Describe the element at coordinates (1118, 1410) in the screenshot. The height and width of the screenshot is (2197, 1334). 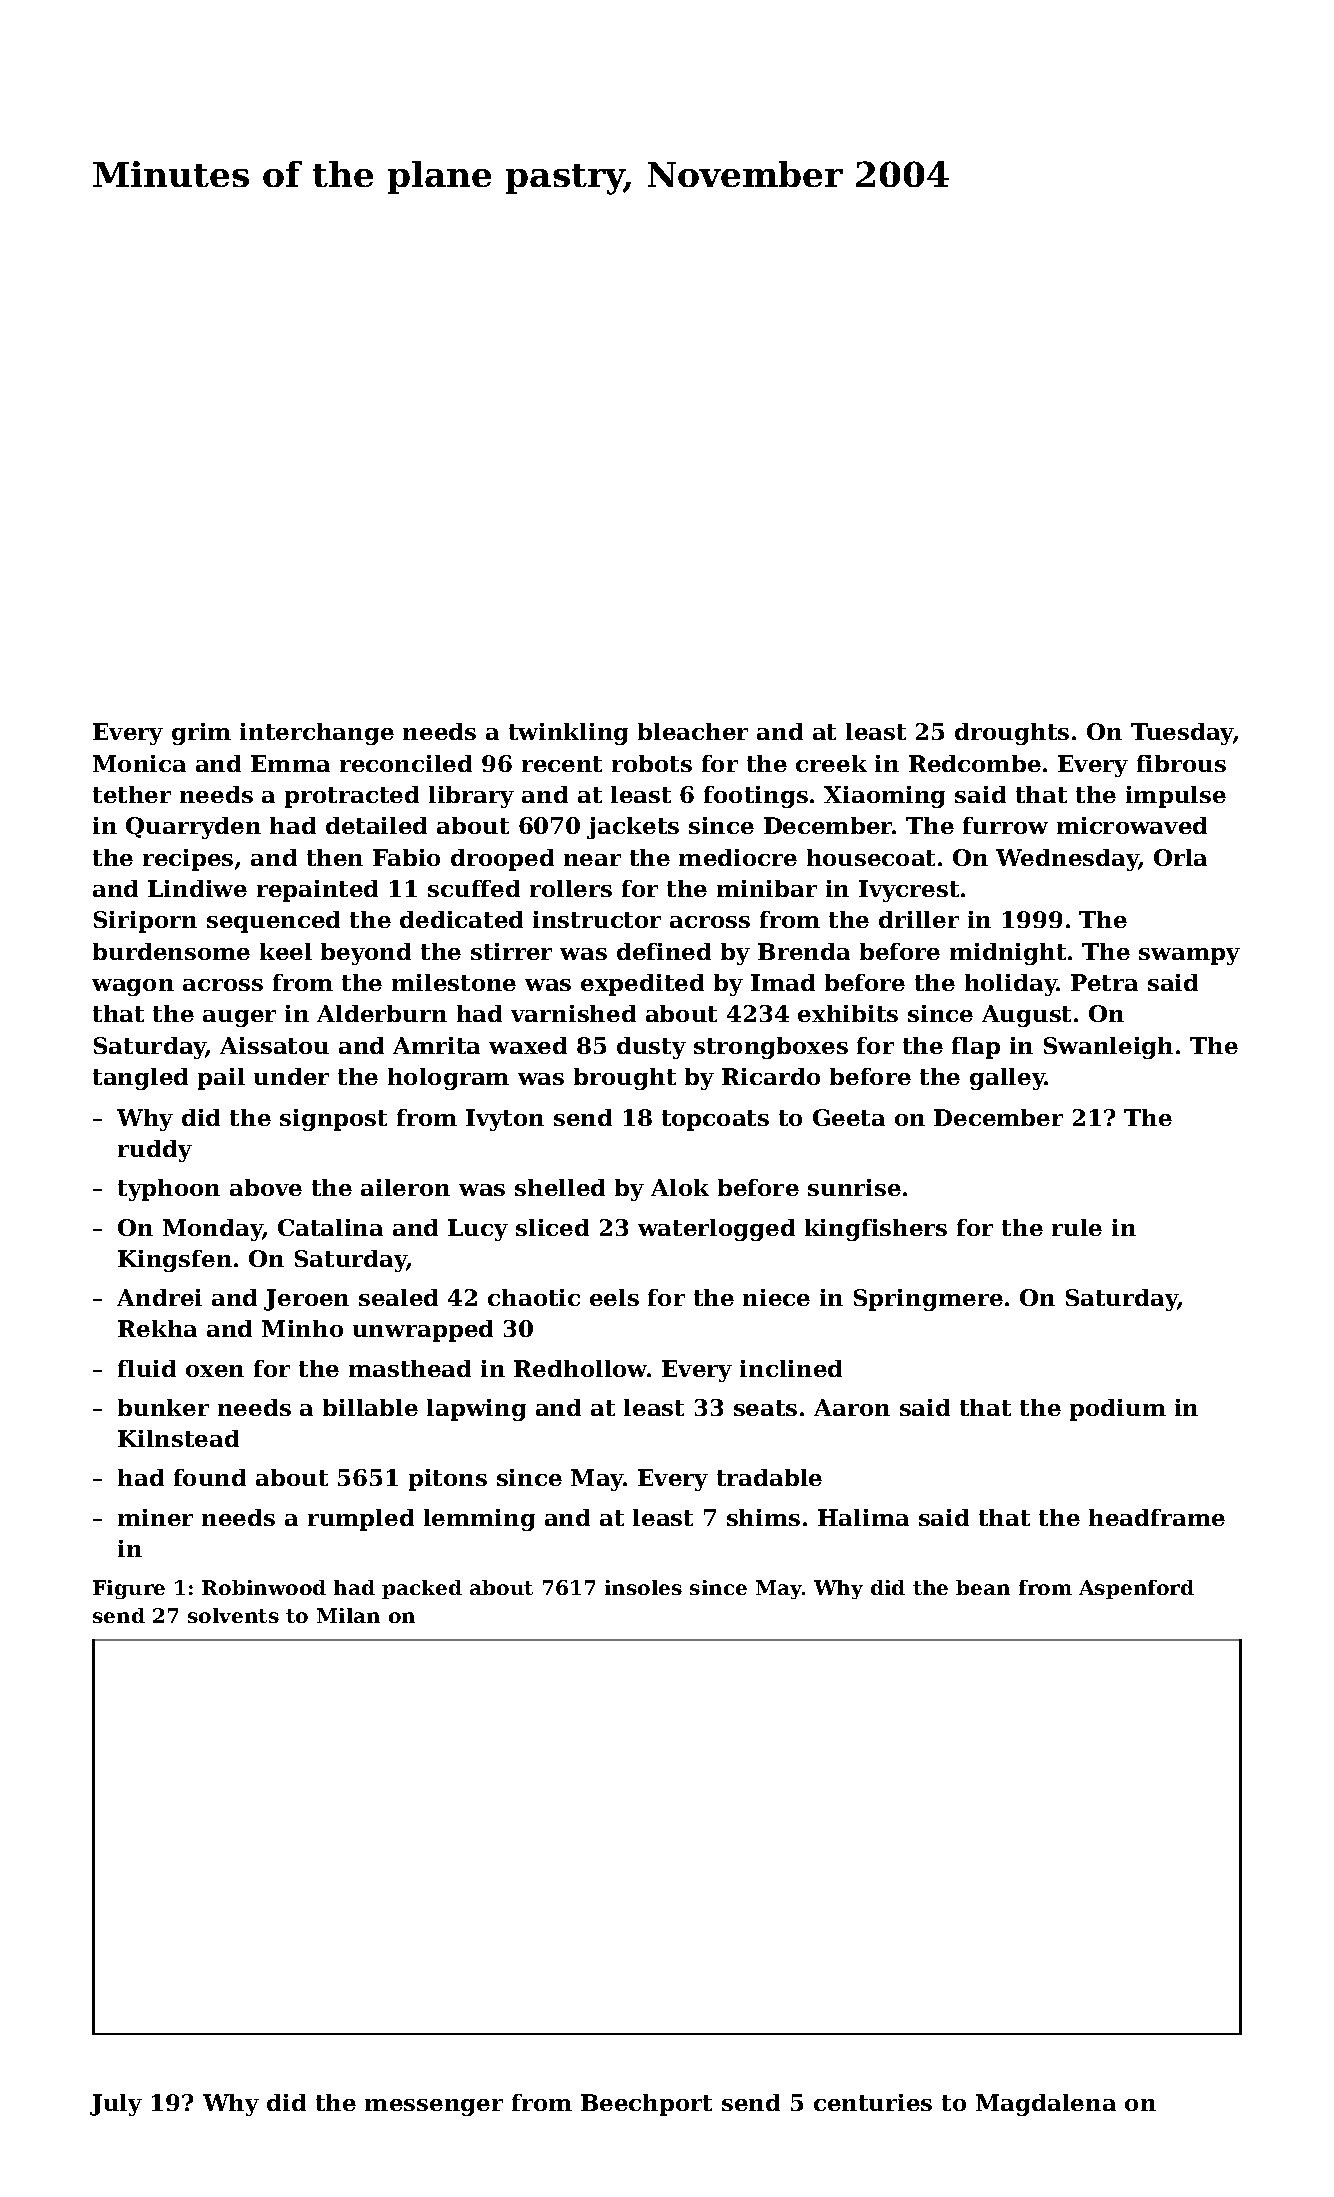
I see `podium` at that location.
